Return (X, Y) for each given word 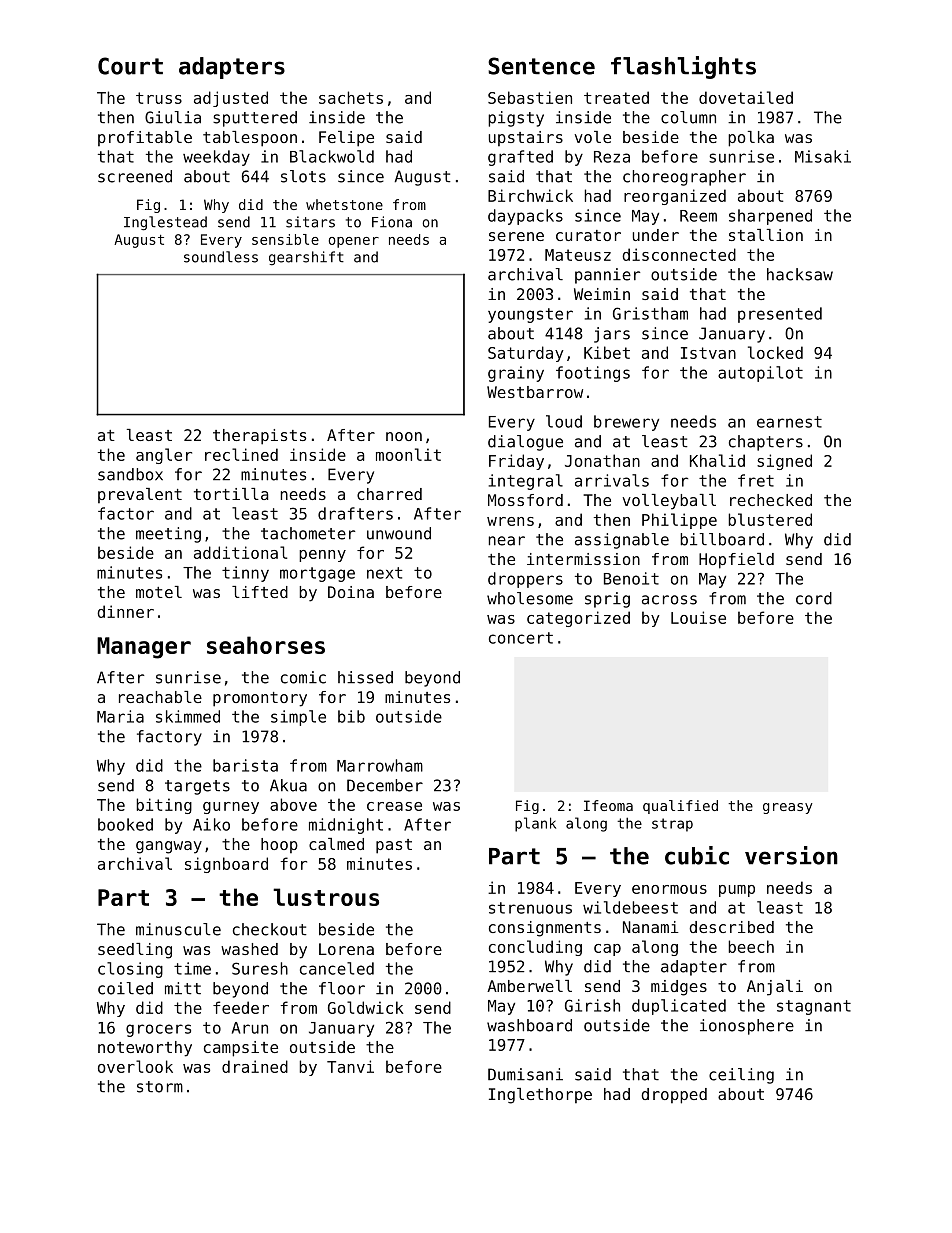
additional (240, 552)
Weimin (602, 294)
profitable (145, 138)
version (791, 855)
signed (784, 462)
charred (389, 494)
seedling (135, 951)
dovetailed (746, 97)
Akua (288, 785)
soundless (221, 257)
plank (535, 824)
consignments (545, 929)
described (731, 927)
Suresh (260, 968)
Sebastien (530, 97)
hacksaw (800, 274)
